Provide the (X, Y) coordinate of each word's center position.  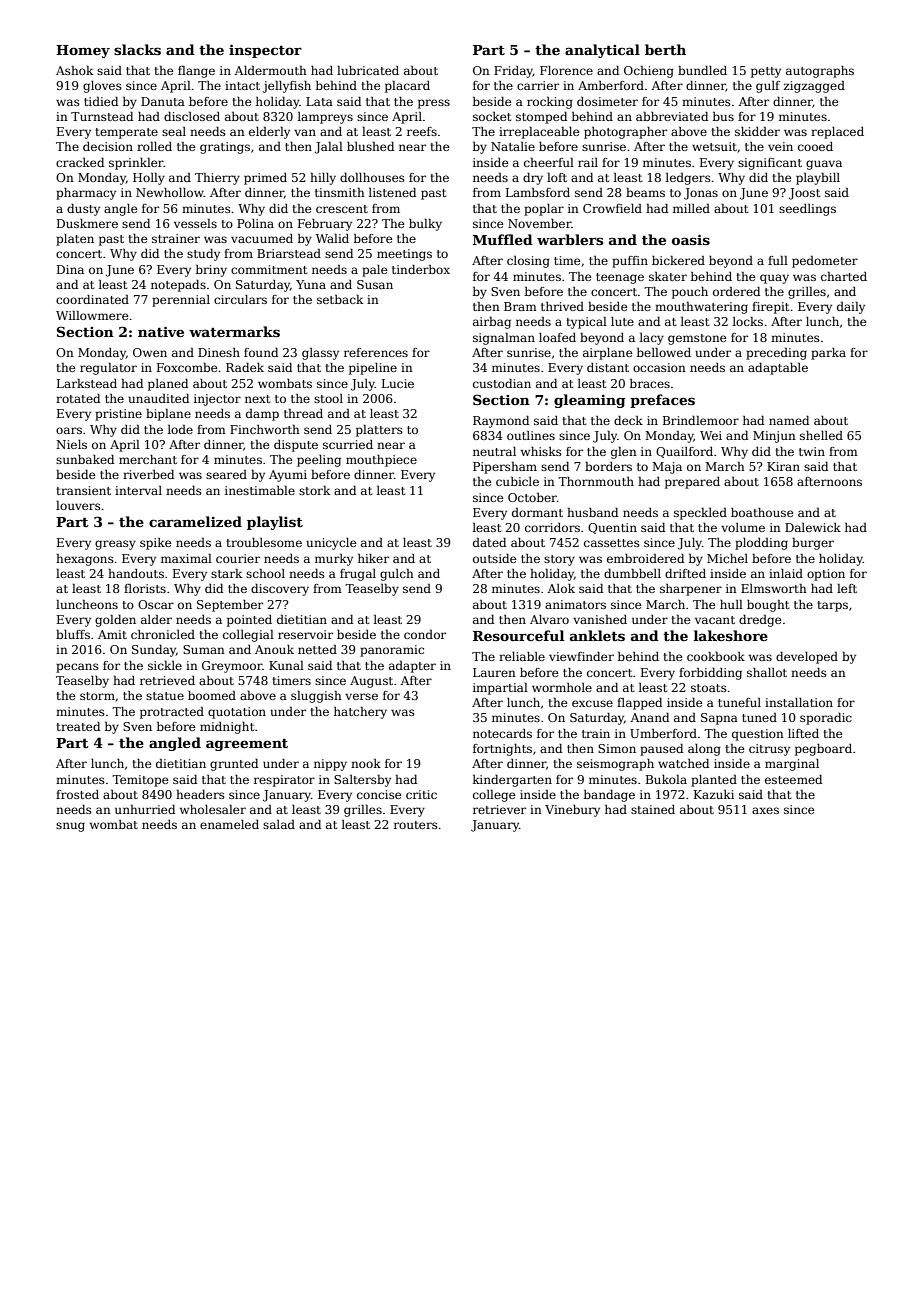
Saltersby (362, 781)
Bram (520, 306)
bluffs (73, 634)
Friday (513, 72)
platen (75, 240)
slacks (137, 49)
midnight (227, 728)
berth (665, 49)
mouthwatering (701, 308)
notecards (502, 733)
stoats (709, 688)
